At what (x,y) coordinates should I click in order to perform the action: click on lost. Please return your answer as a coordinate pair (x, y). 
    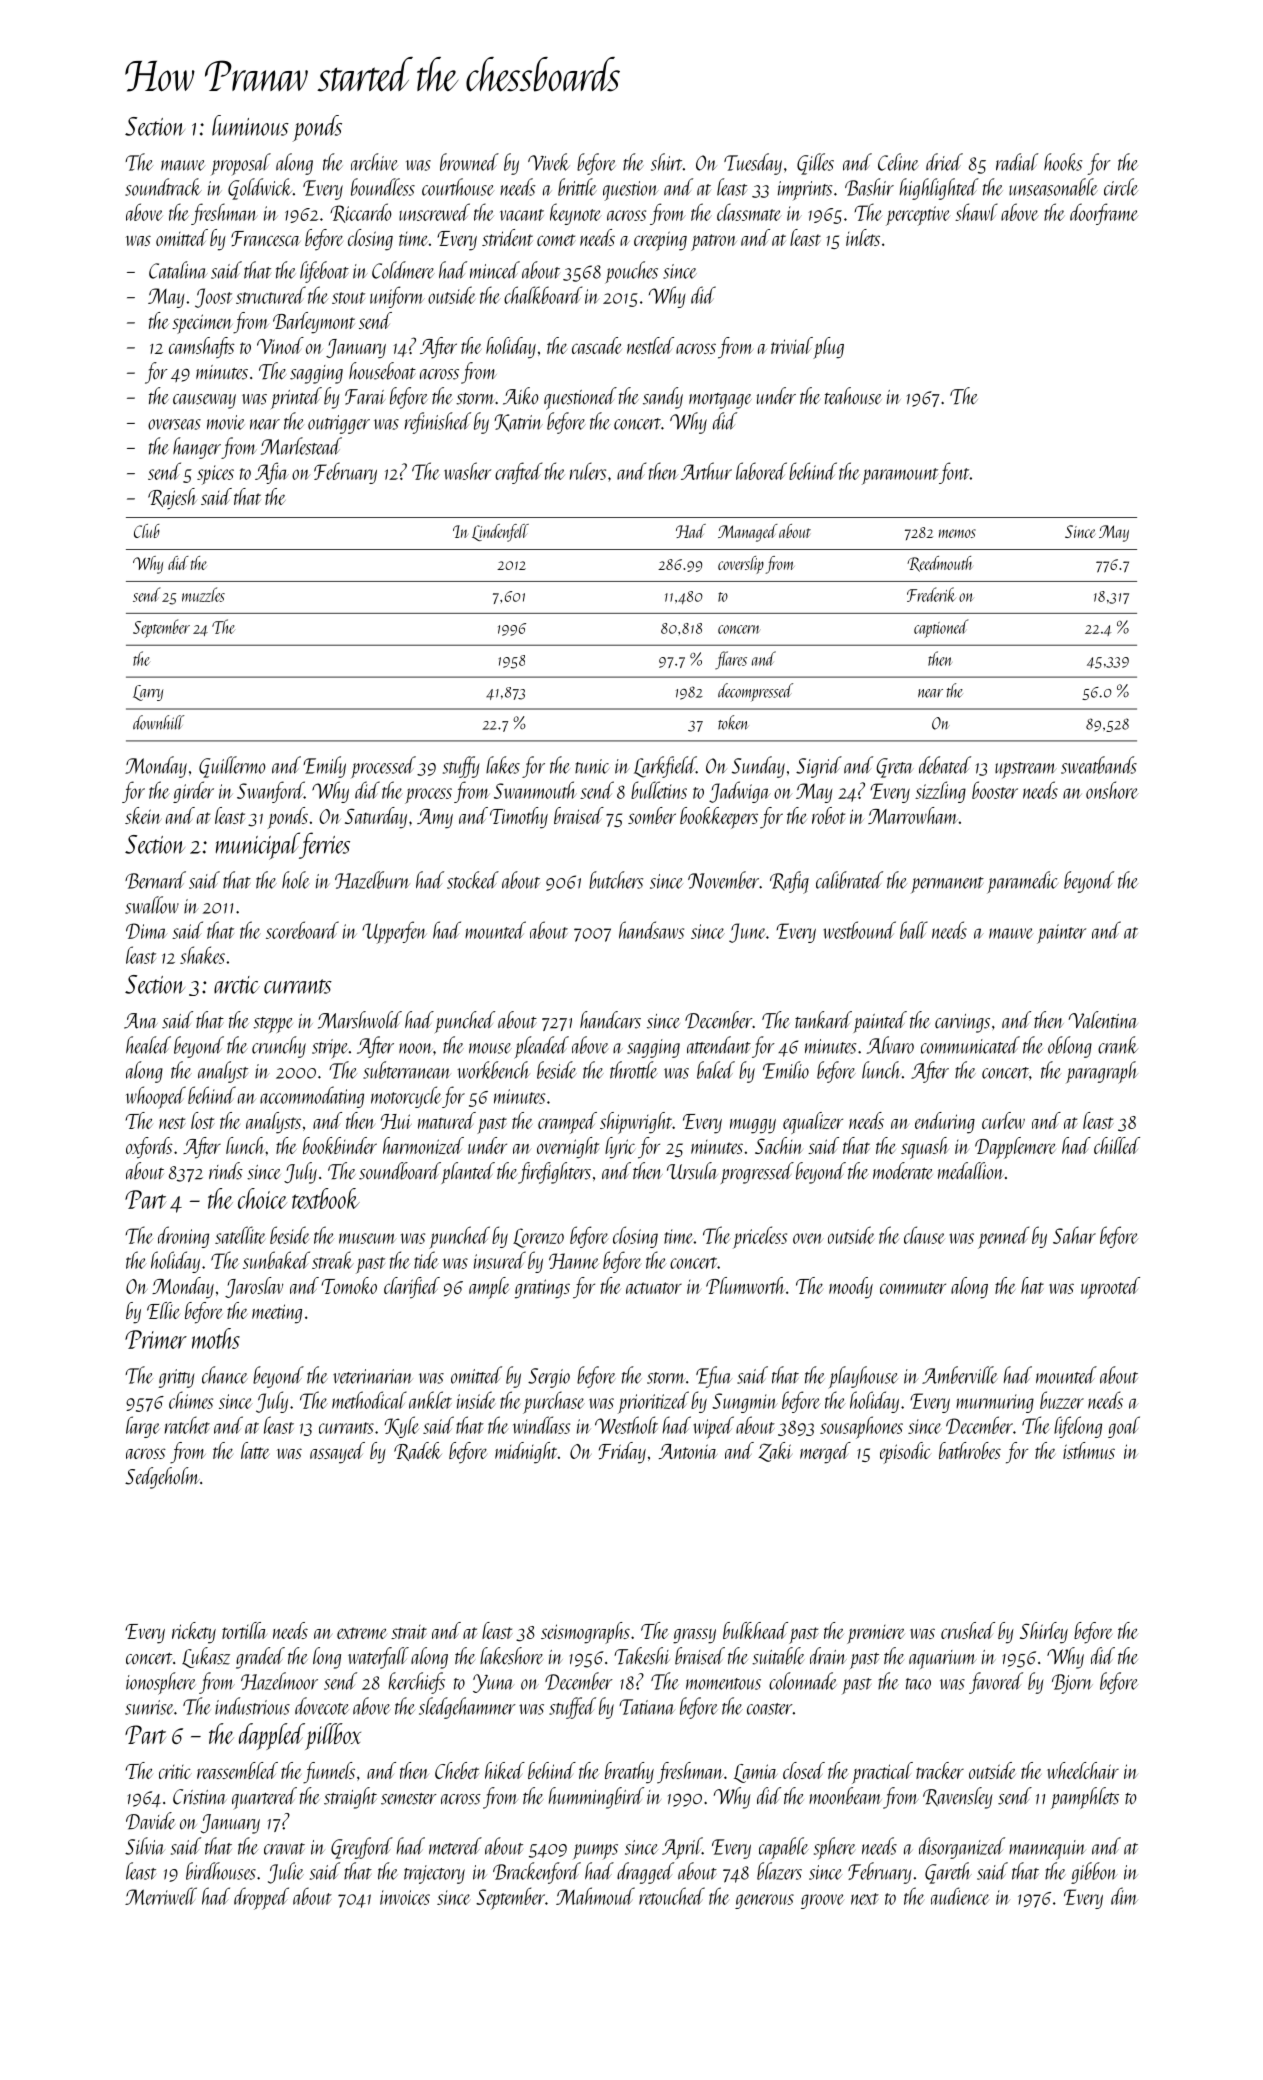
    Looking at the image, I should click on (203, 1120).
